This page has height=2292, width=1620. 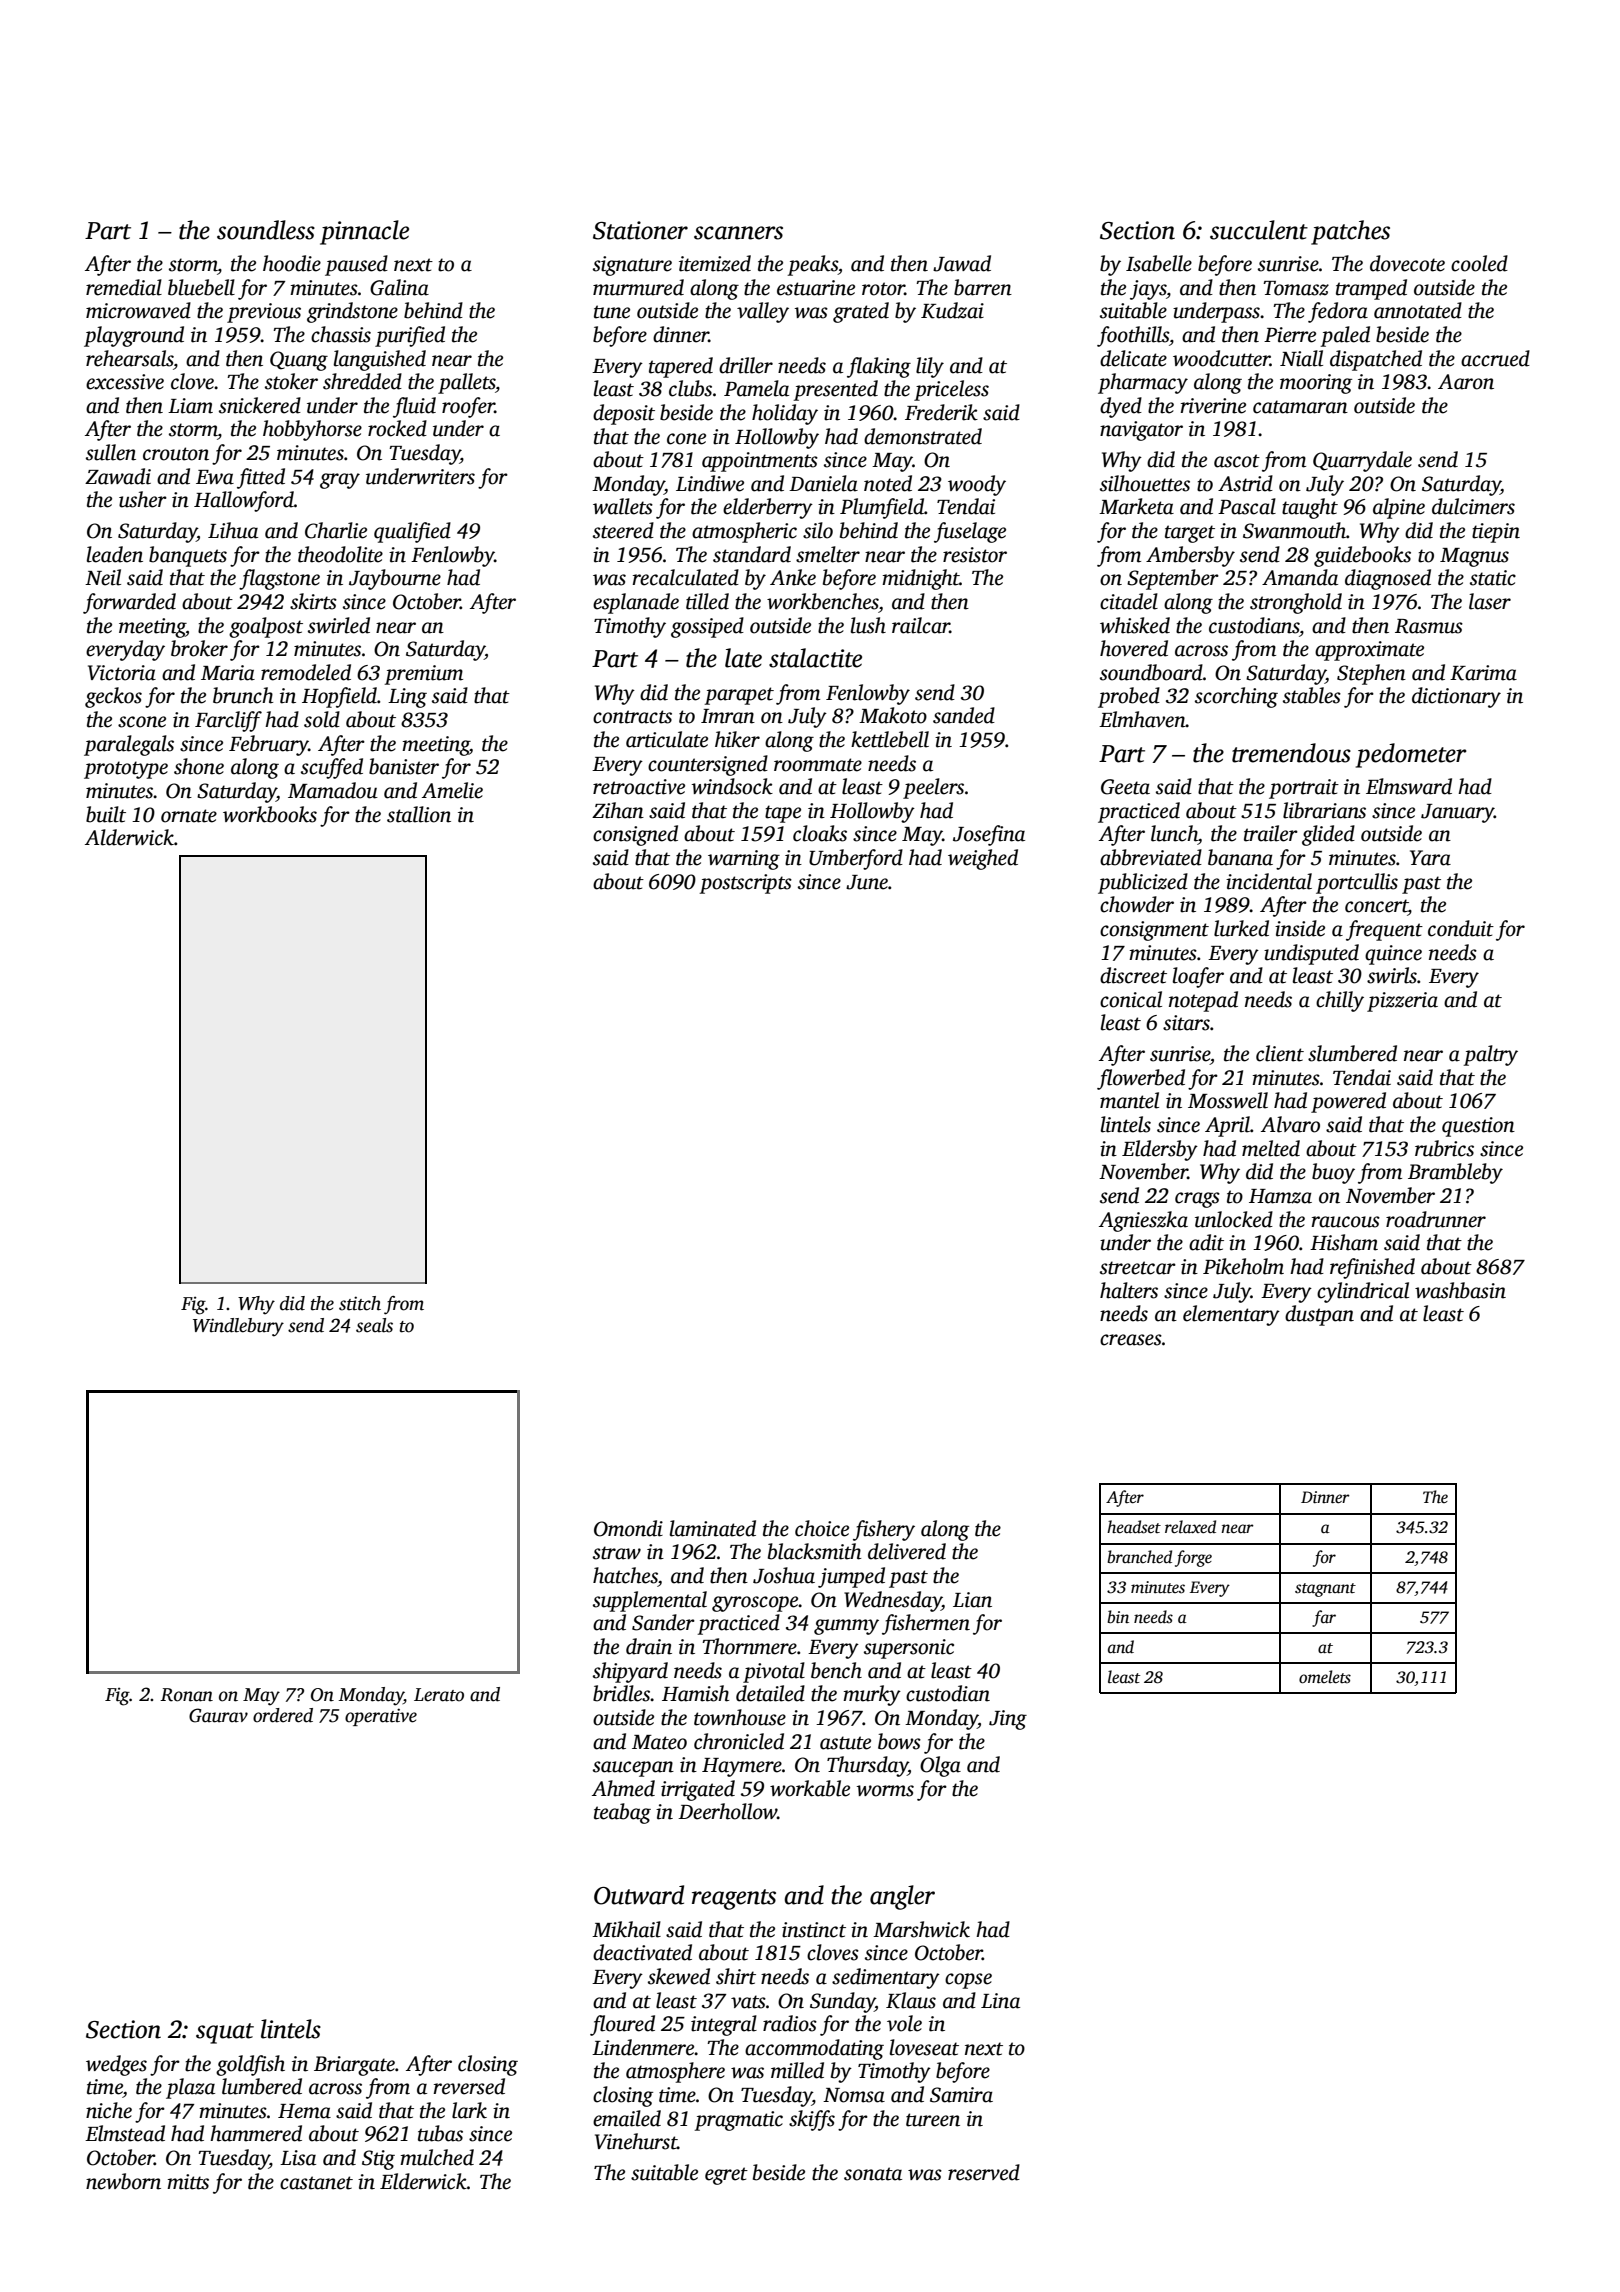 What do you see at coordinates (622, 2025) in the page?
I see `floured` at bounding box center [622, 2025].
